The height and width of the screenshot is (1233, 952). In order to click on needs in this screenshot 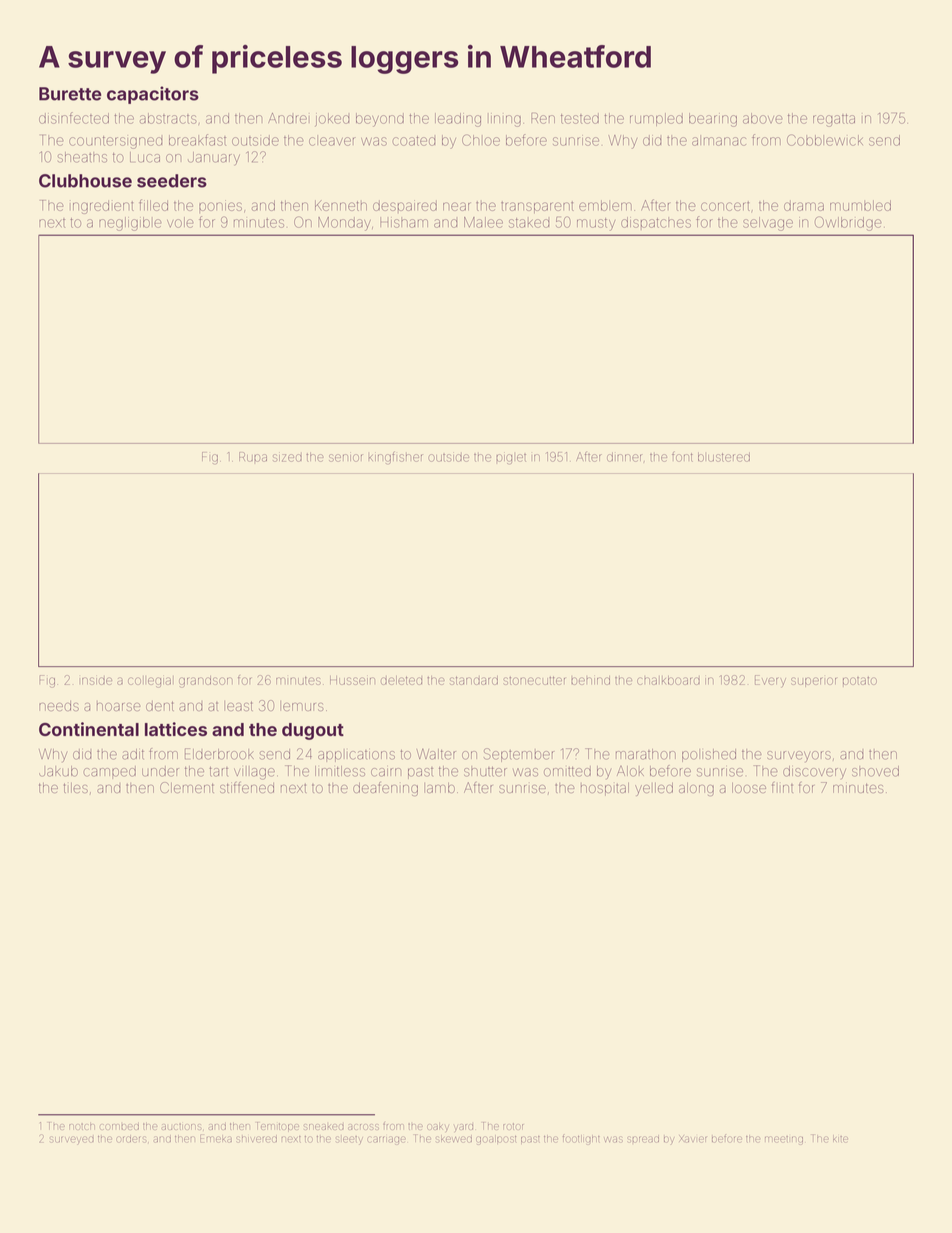, I will do `click(59, 706)`.
